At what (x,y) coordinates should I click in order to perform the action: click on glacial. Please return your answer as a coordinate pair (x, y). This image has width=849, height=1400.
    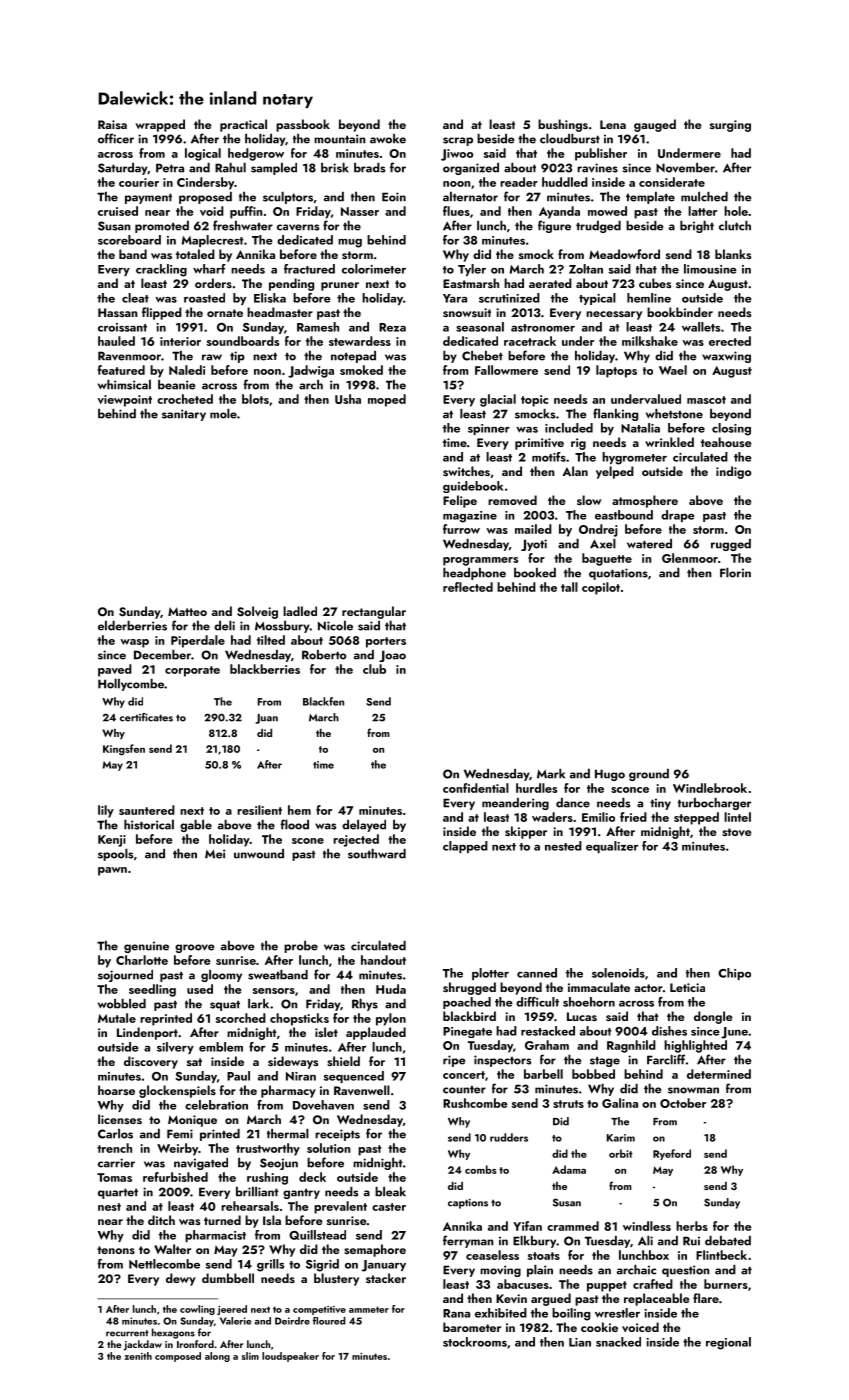
    Looking at the image, I should click on (498, 400).
